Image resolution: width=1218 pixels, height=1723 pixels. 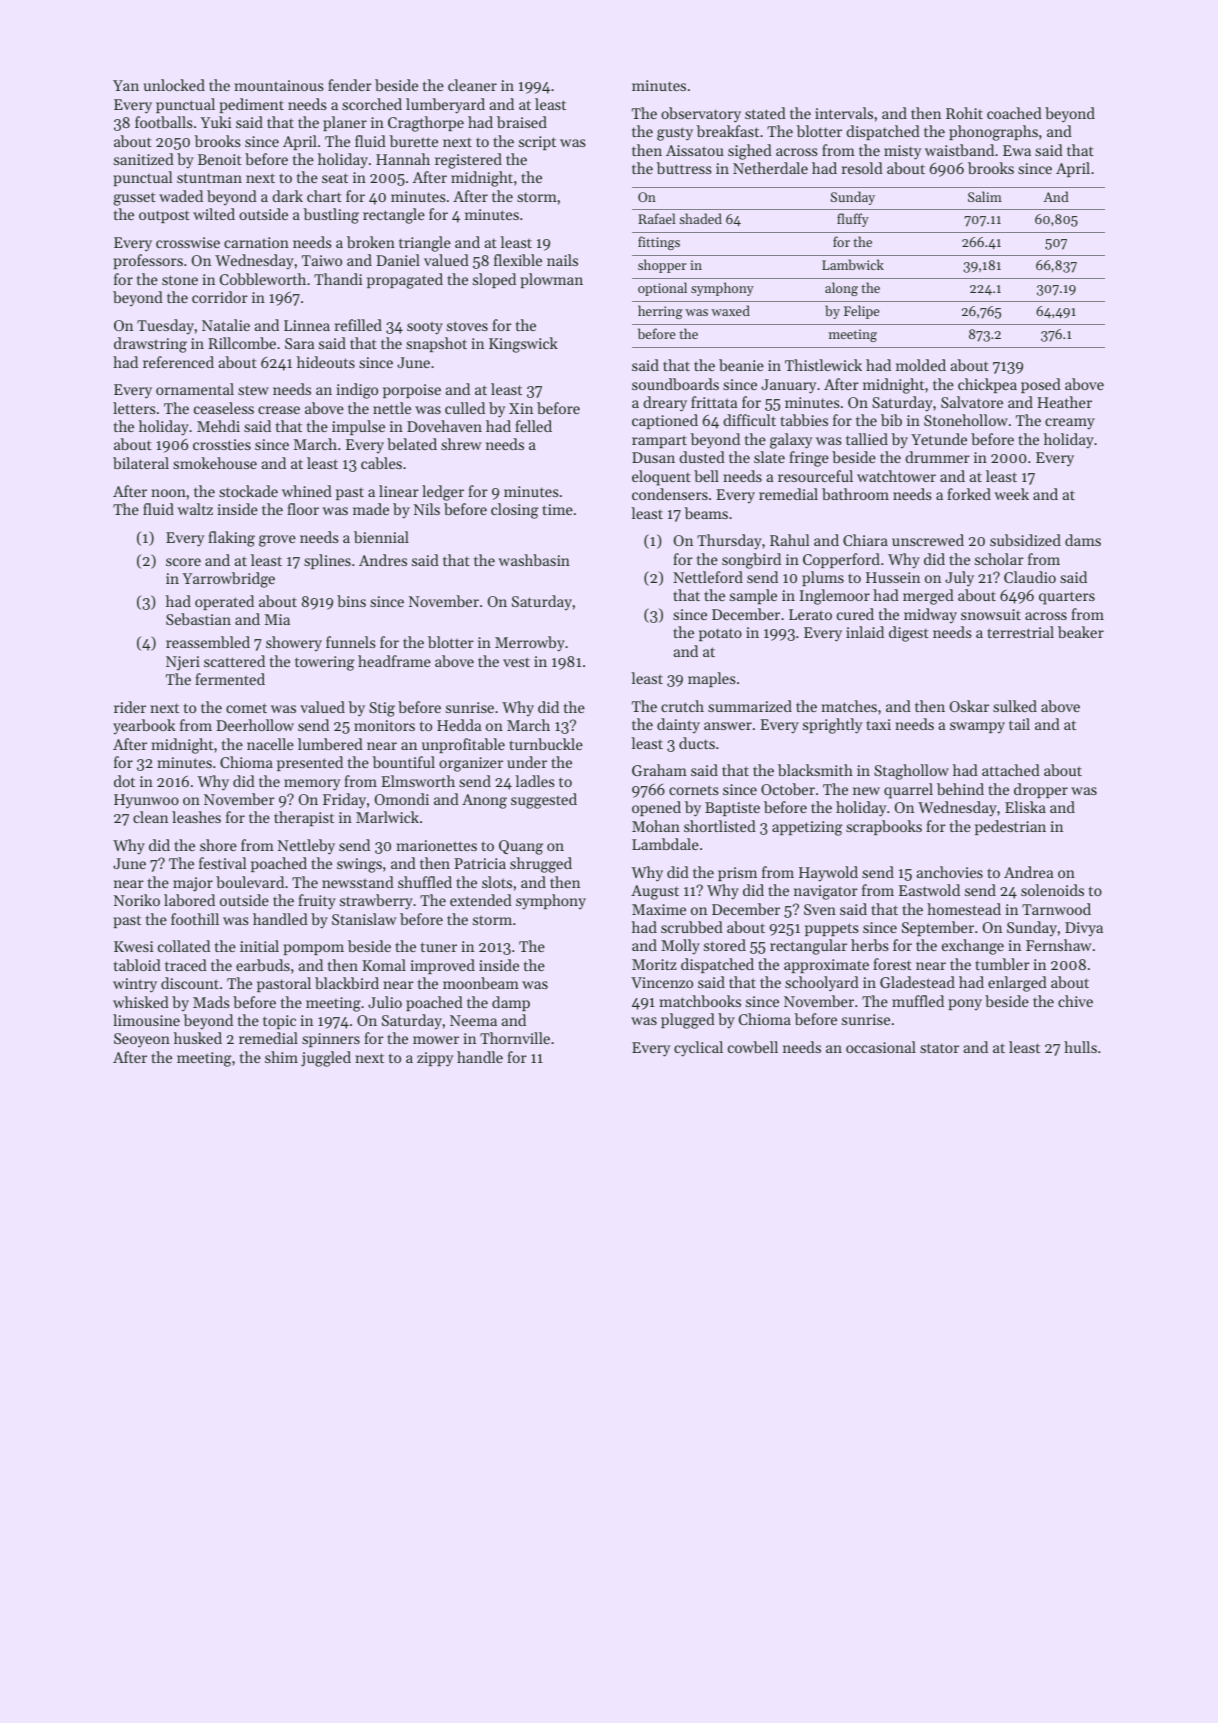 I want to click on Seoyeon, so click(x=142, y=1040).
